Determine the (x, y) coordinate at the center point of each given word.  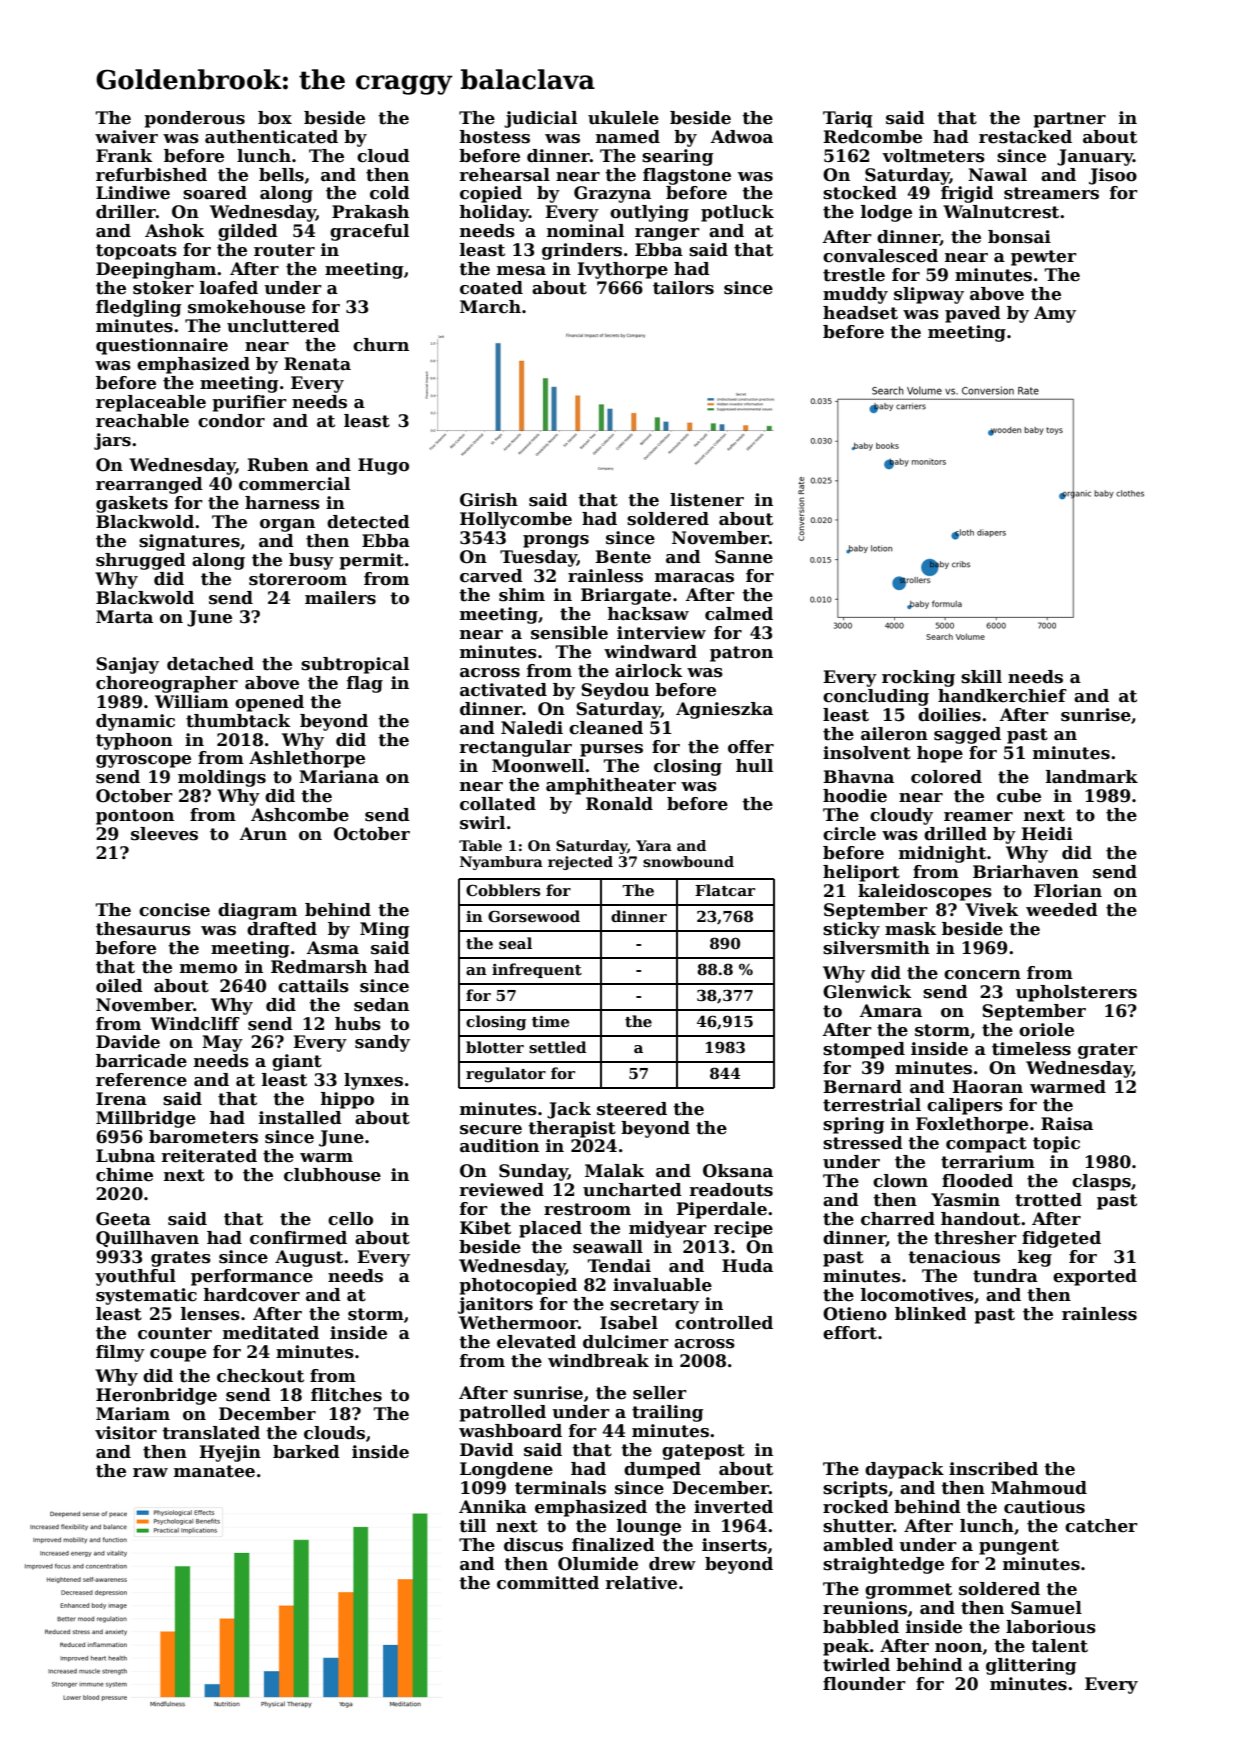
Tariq (847, 119)
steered (632, 1109)
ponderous (194, 119)
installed (300, 1118)
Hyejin (230, 1453)
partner (1069, 120)
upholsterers (1076, 993)
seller (660, 1393)
